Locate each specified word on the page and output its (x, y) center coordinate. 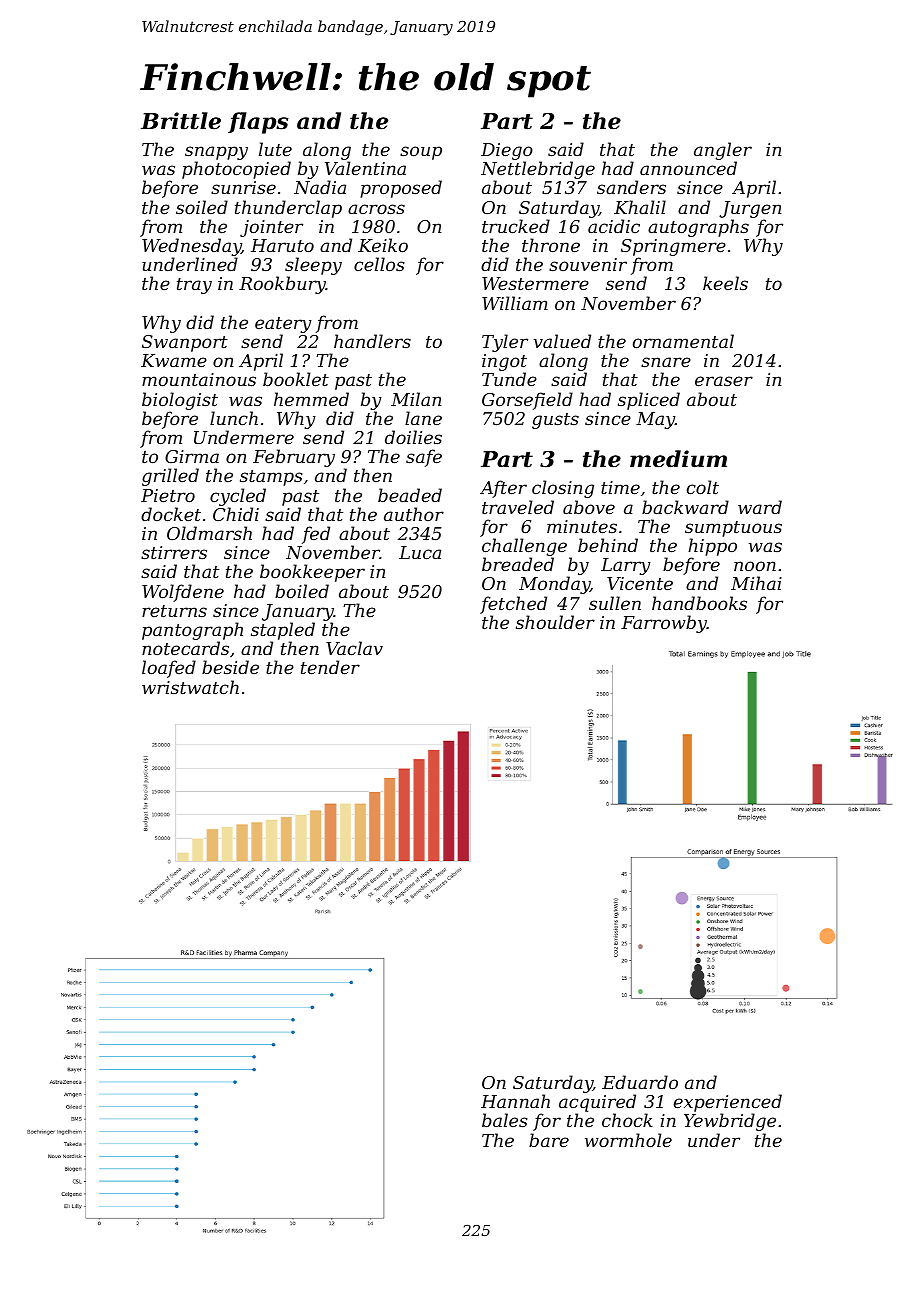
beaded (410, 495)
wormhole (628, 1140)
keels (725, 283)
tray (194, 286)
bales (505, 1120)
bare (549, 1140)
